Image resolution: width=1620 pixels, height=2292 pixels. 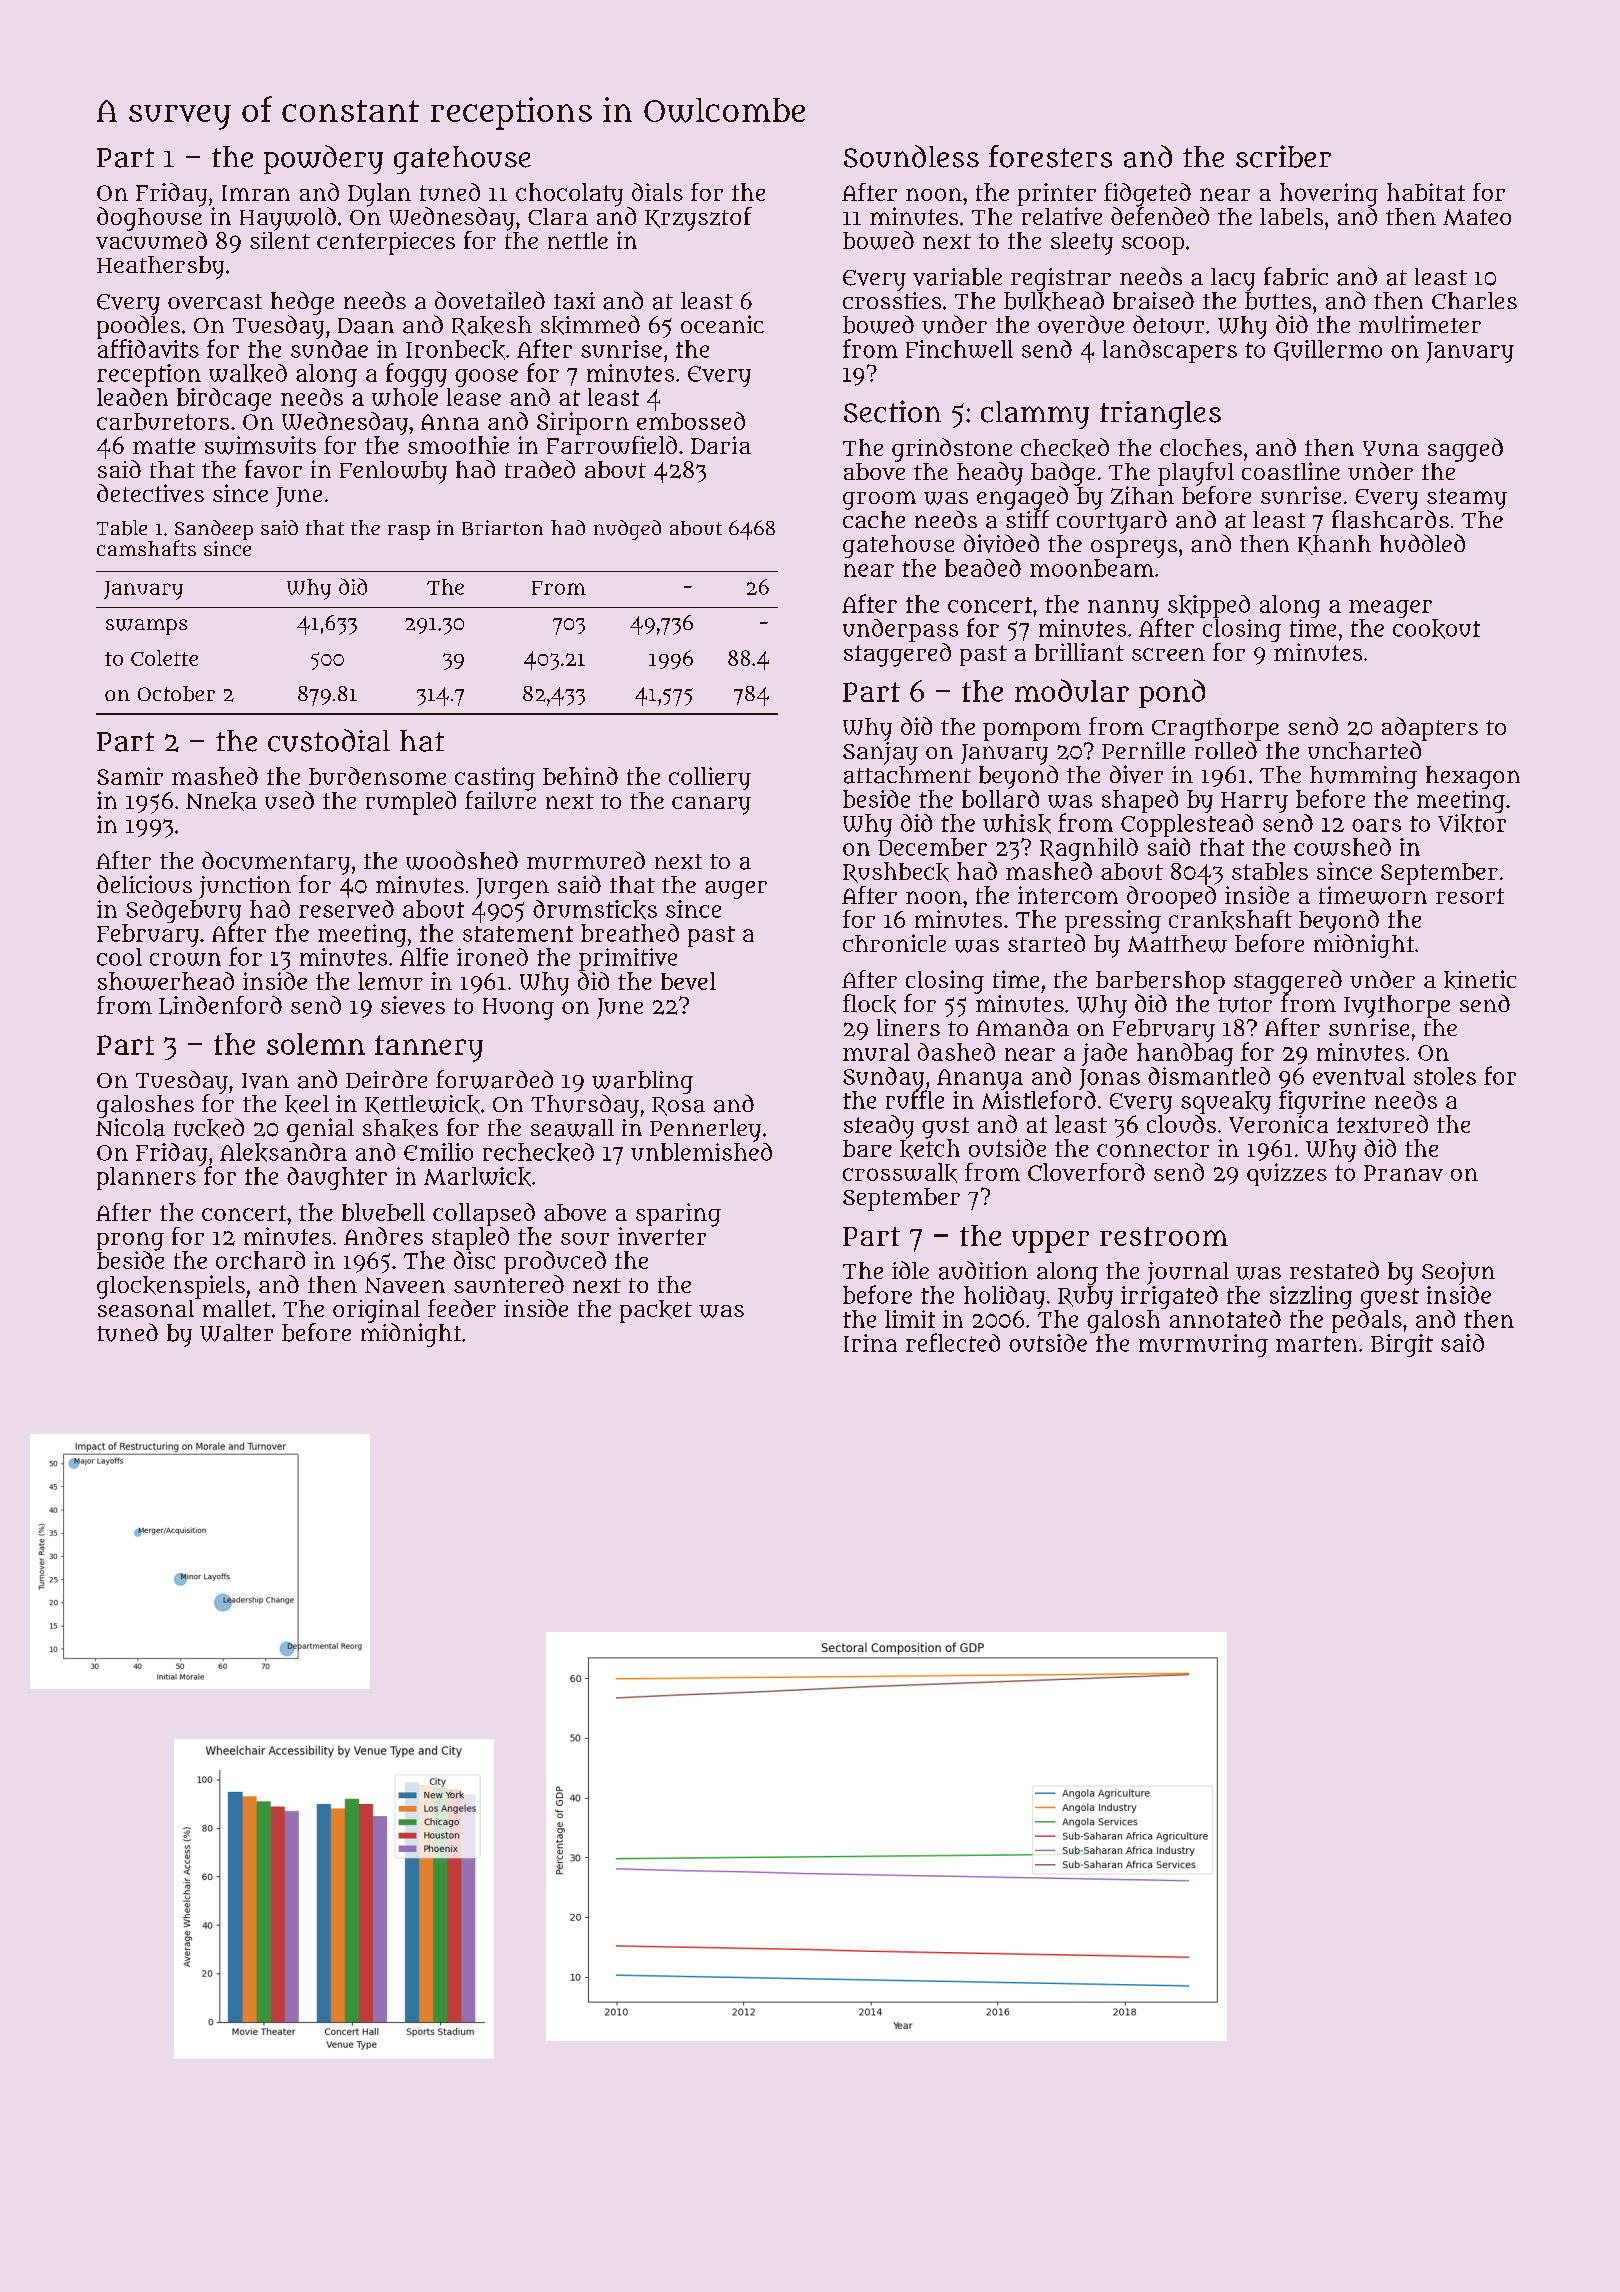 What do you see at coordinates (1209, 606) in the screenshot?
I see `skipped` at bounding box center [1209, 606].
